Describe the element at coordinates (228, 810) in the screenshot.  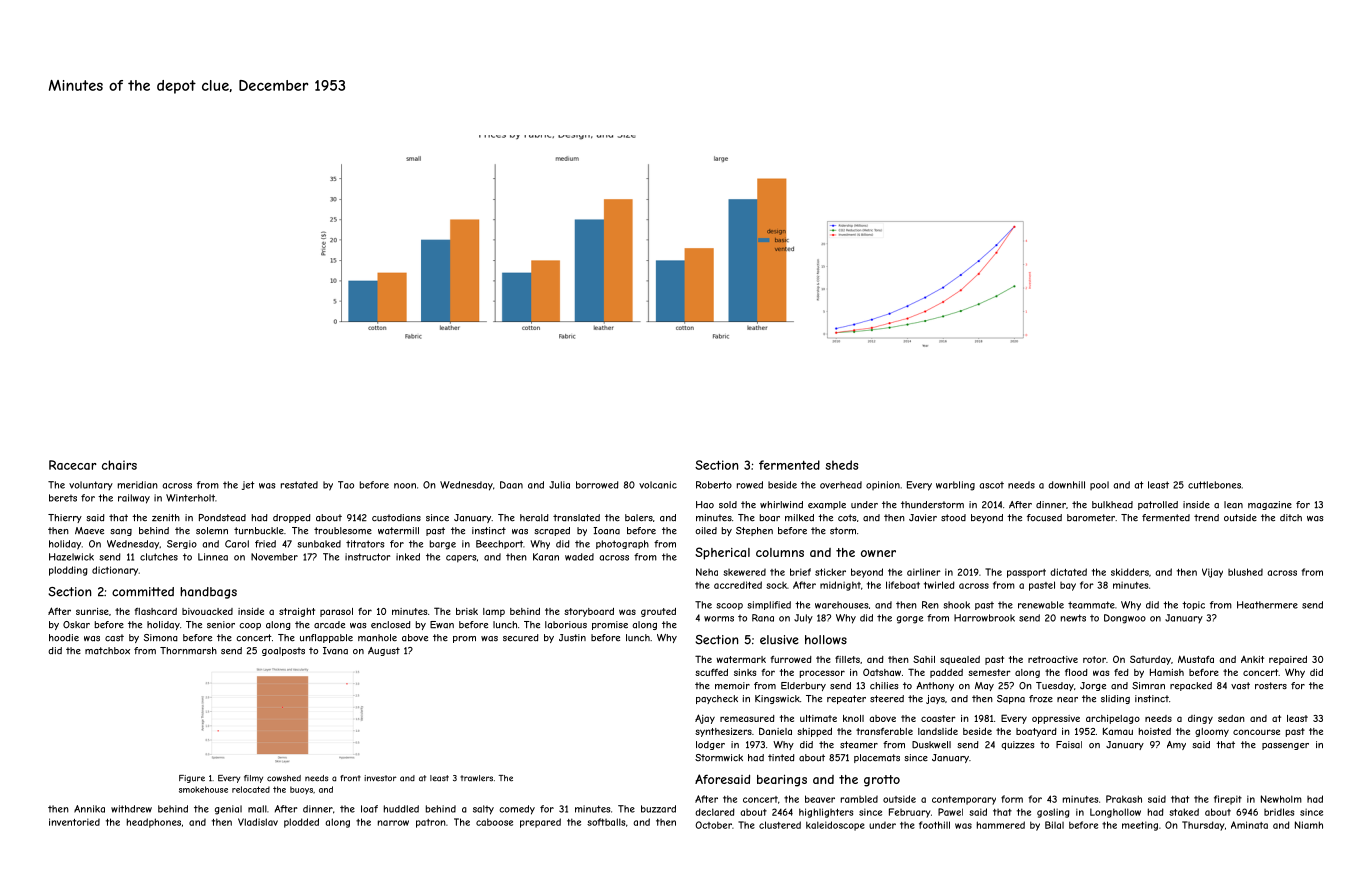
I see `genial` at that location.
